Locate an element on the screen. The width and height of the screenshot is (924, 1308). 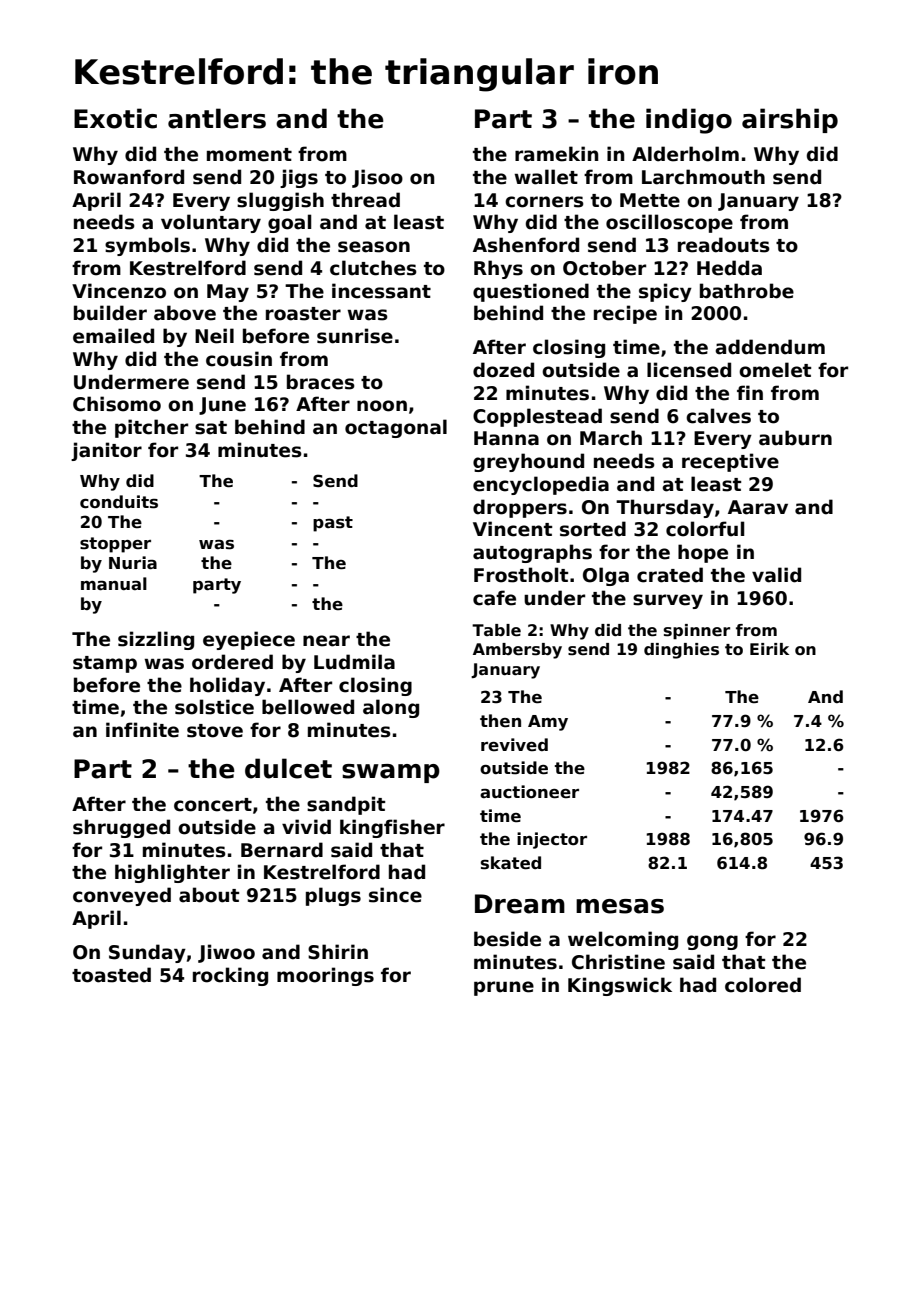
along is located at coordinates (391, 708).
